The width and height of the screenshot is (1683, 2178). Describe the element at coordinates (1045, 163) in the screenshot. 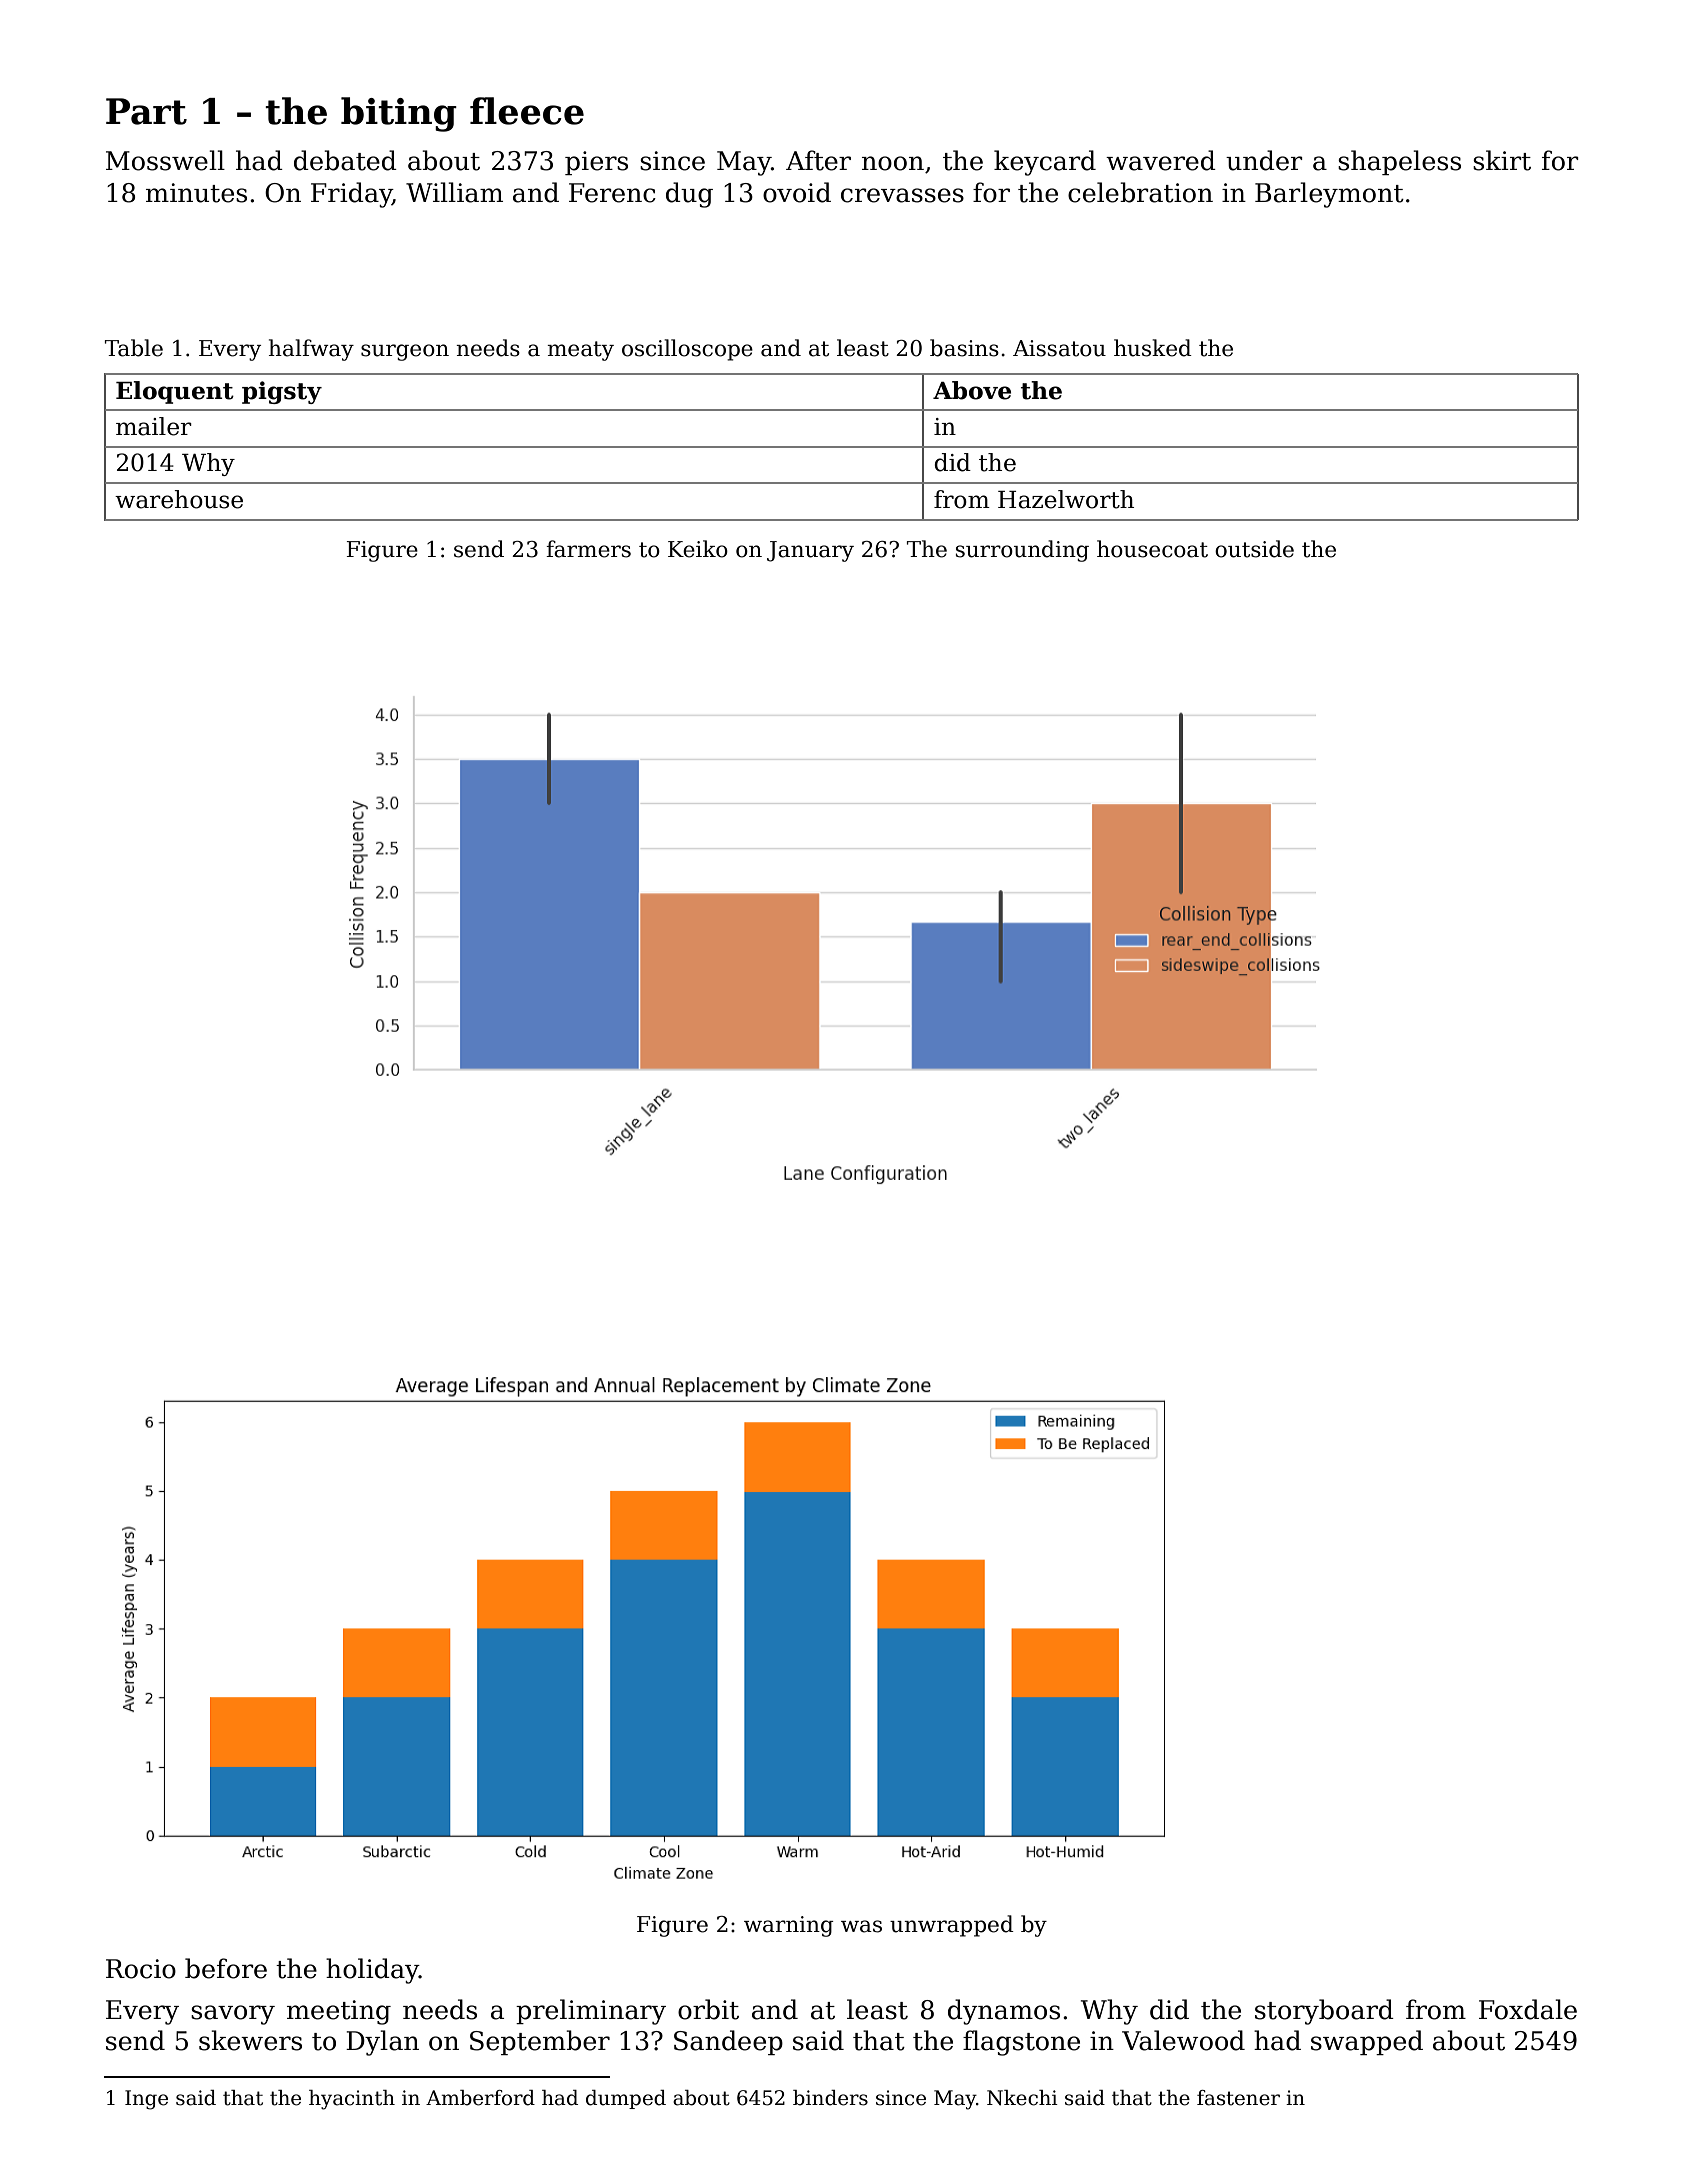

I see `keycard` at that location.
